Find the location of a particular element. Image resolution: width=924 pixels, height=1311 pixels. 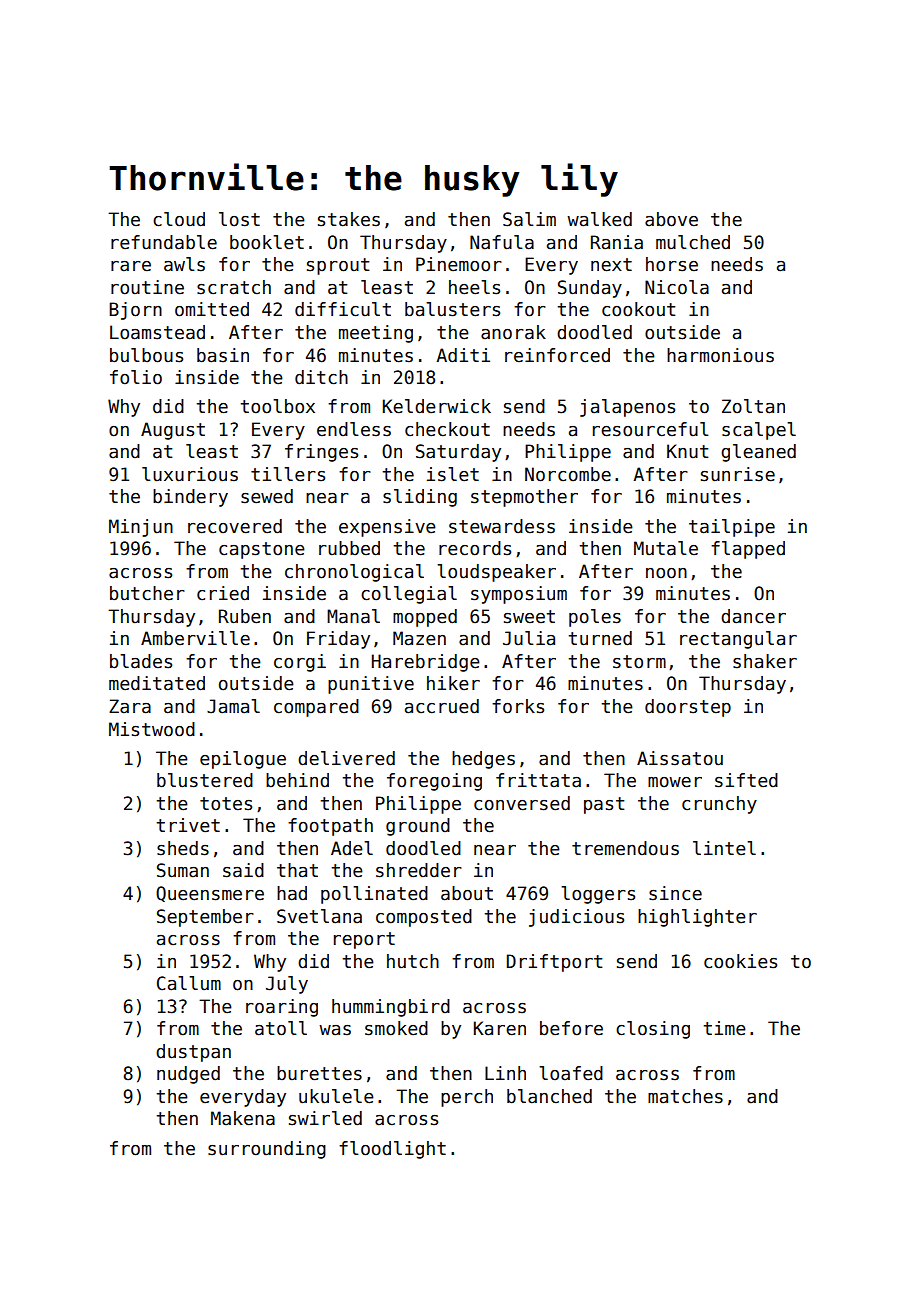

cloud is located at coordinates (179, 219).
